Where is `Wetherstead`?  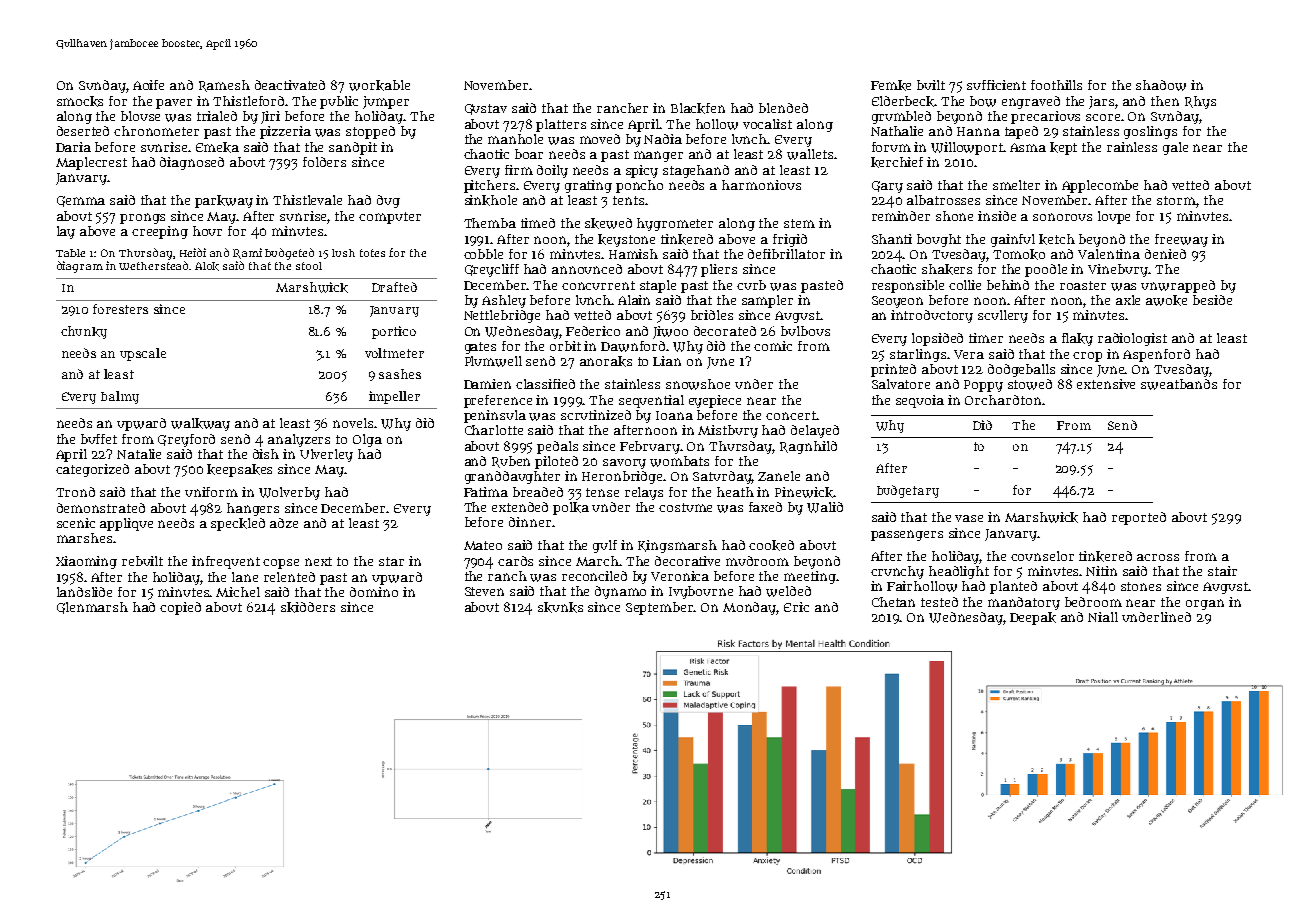 Wetherstead is located at coordinates (154, 265).
